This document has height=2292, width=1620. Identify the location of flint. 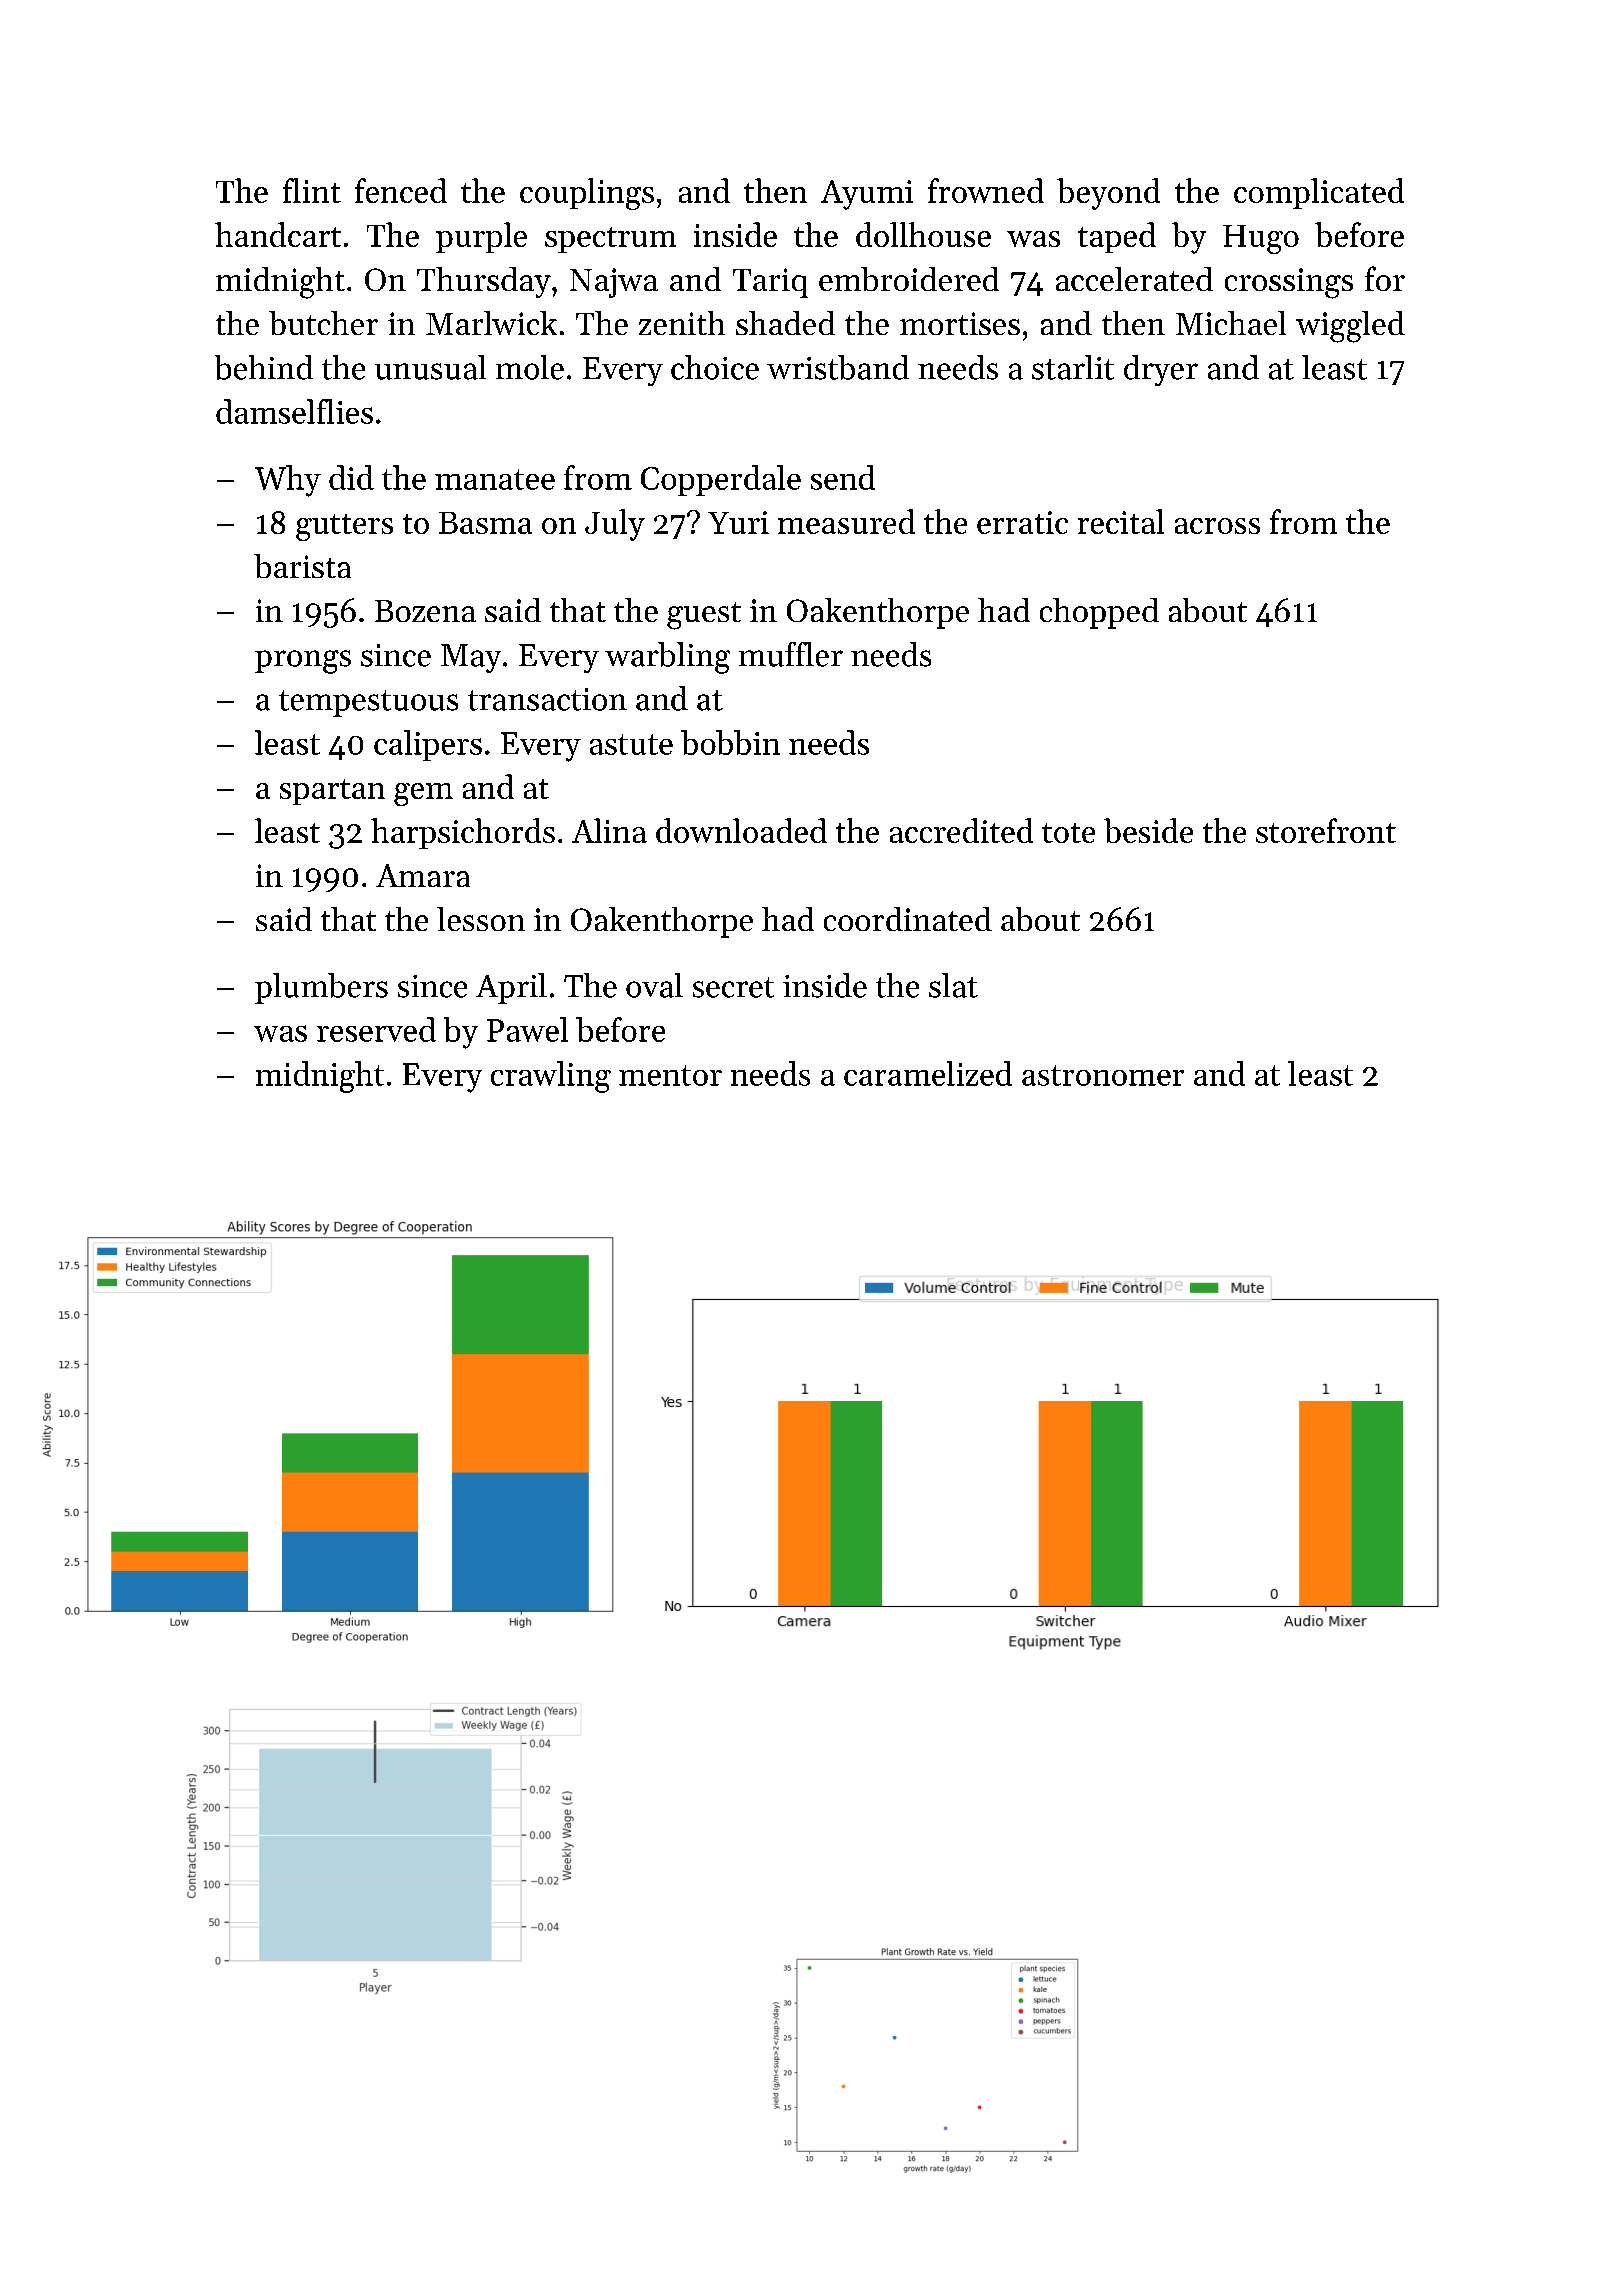
(312, 190).
